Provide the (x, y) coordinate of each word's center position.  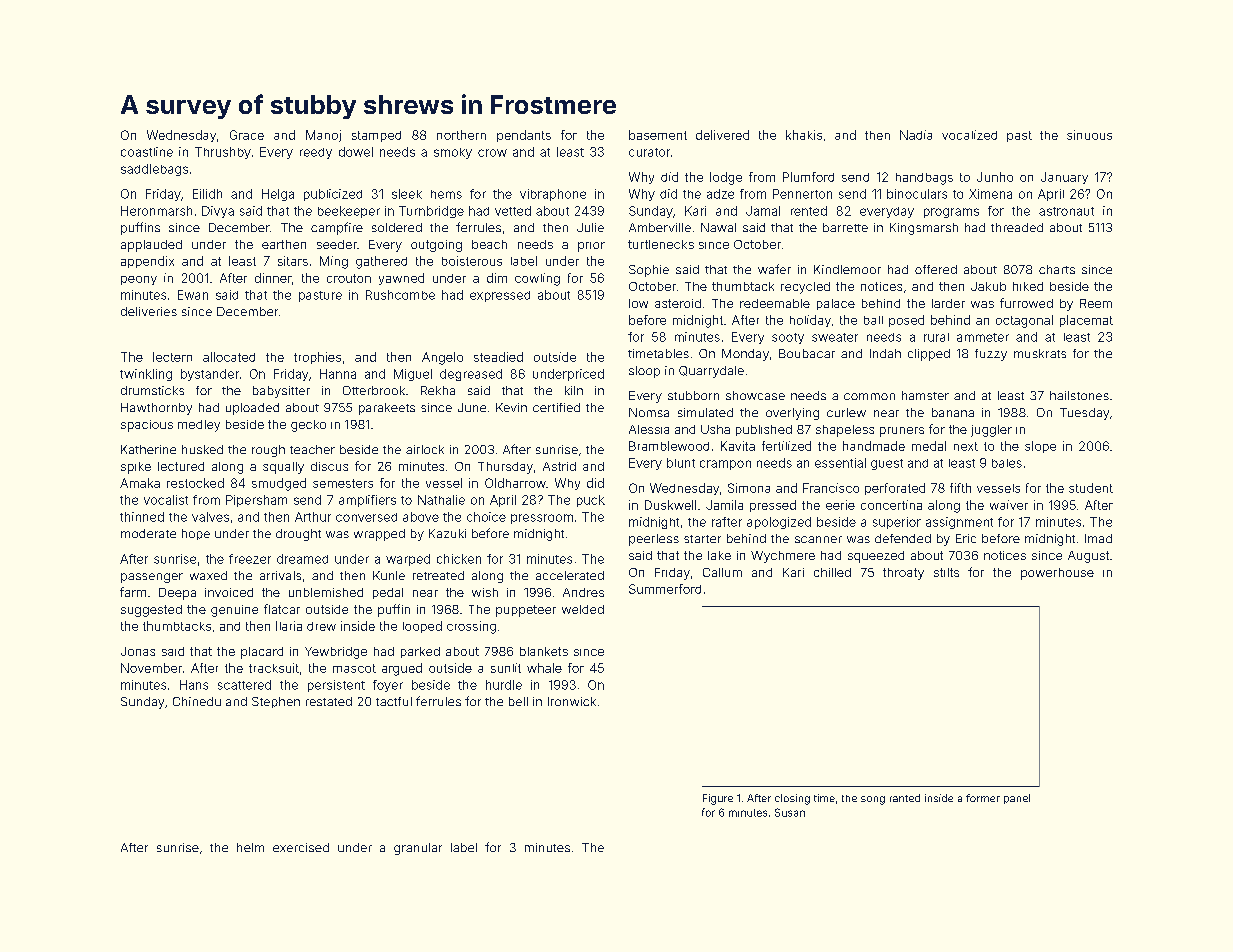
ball (873, 320)
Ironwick (572, 701)
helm (250, 847)
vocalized (969, 135)
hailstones (1079, 395)
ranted (905, 798)
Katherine (148, 449)
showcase (755, 395)
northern (461, 135)
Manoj (323, 136)
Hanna (338, 374)
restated (329, 701)
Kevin (511, 407)
